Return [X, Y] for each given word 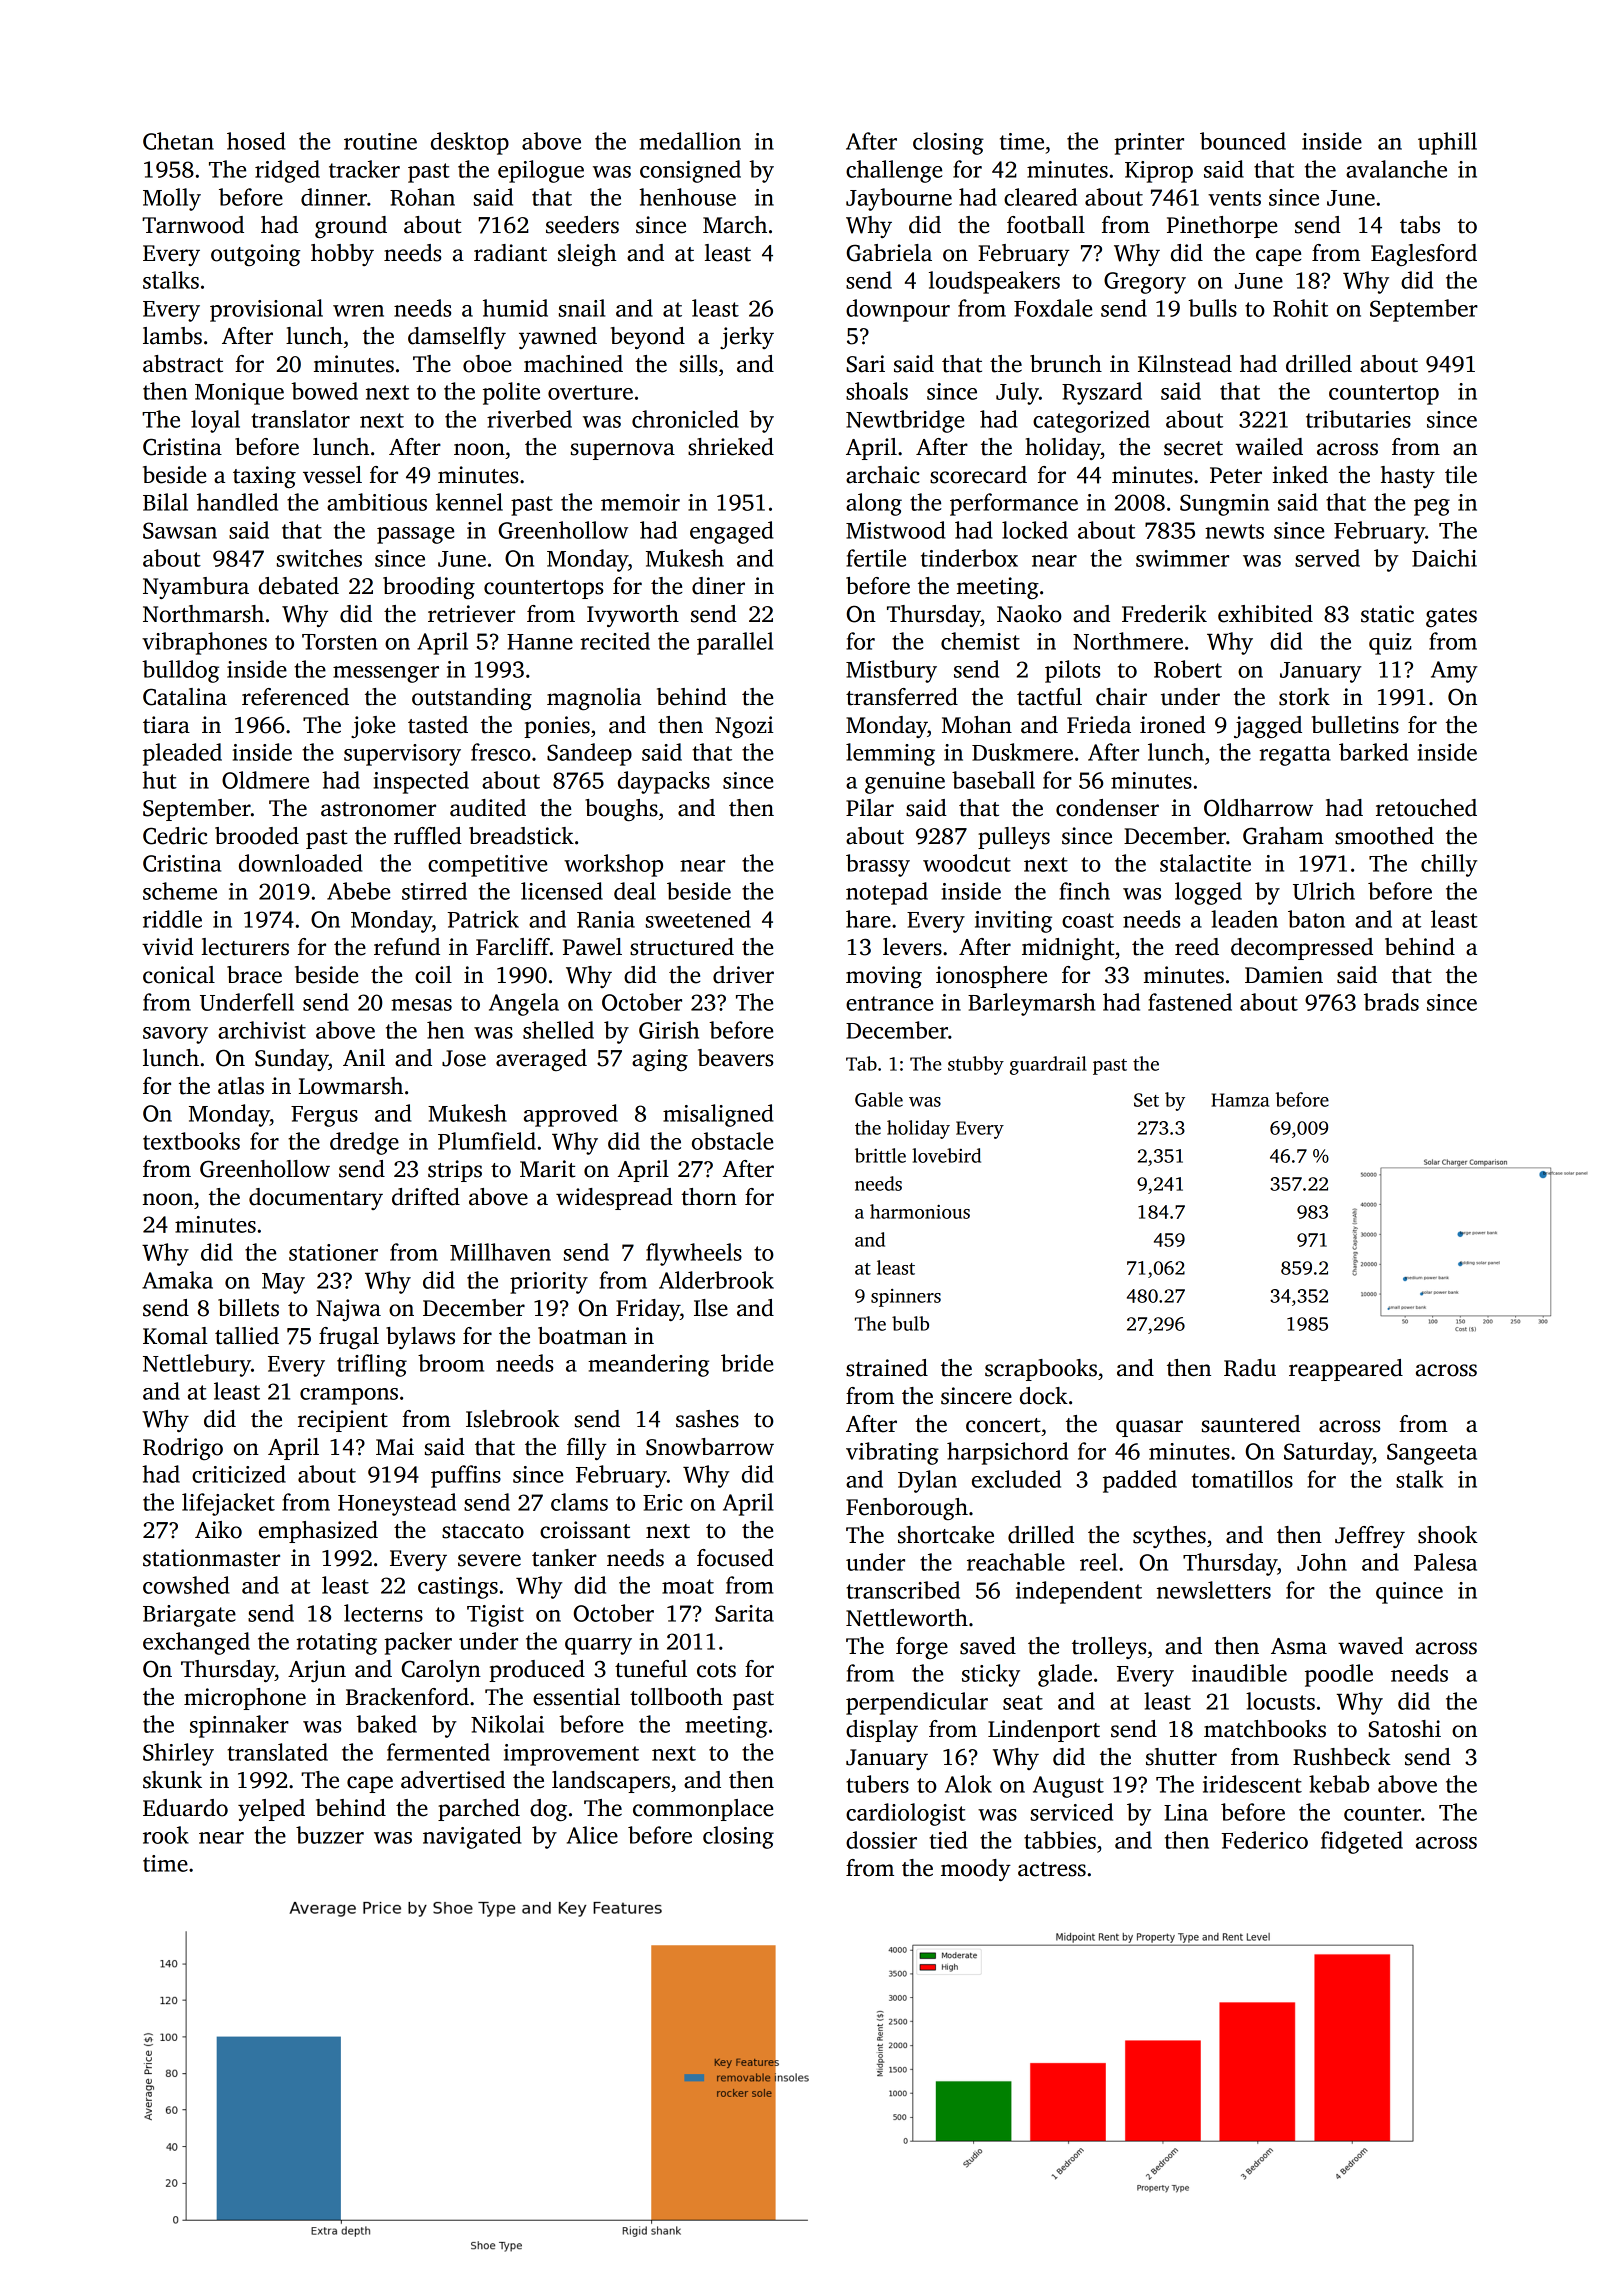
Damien [1284, 975]
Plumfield [487, 1141]
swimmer [1182, 558]
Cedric [175, 836]
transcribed [903, 1590]
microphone [245, 1699]
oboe [487, 364]
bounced [1243, 141]
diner [718, 586]
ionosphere [991, 977]
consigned [690, 171]
